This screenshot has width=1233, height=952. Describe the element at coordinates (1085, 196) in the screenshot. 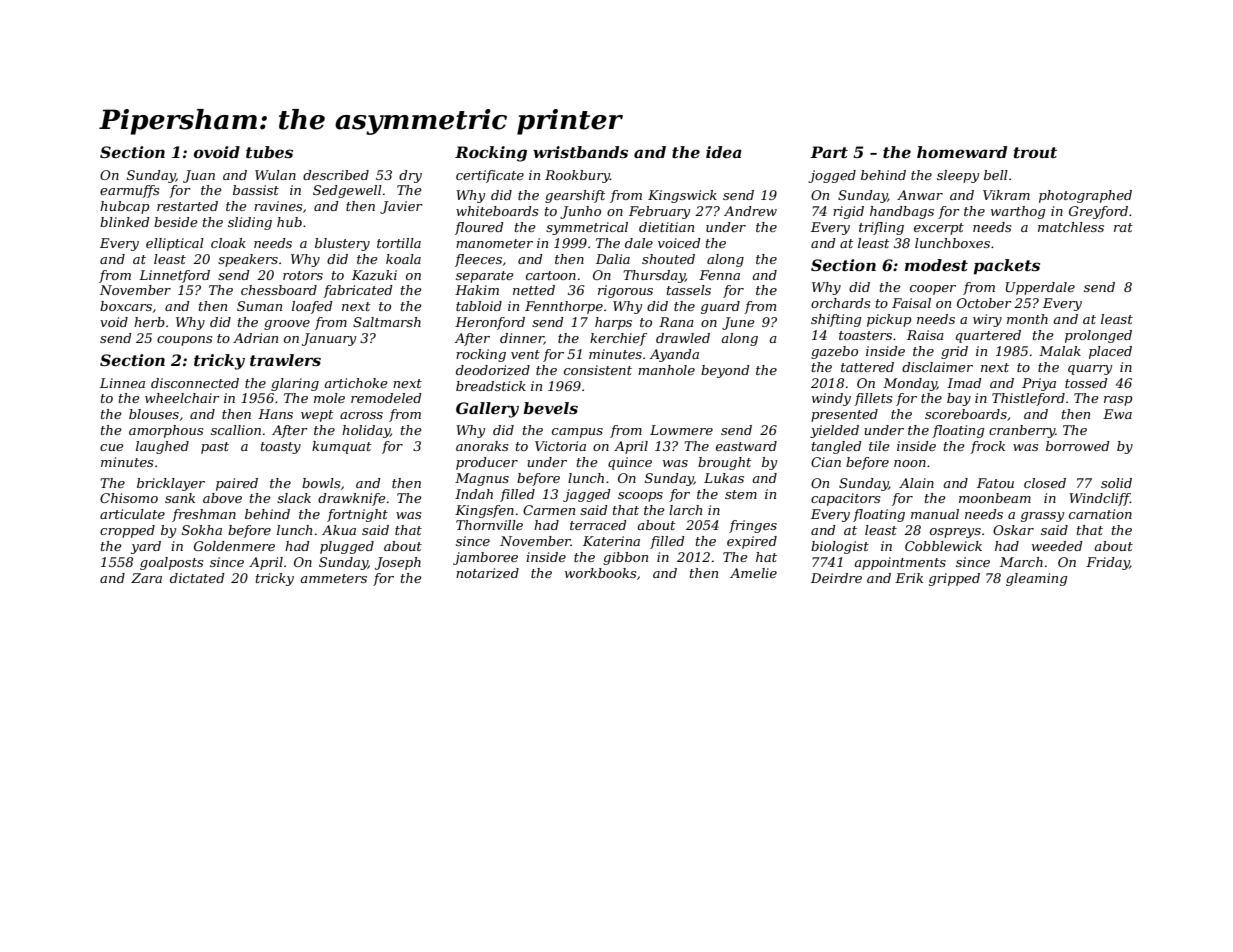

I see `photographed` at that location.
